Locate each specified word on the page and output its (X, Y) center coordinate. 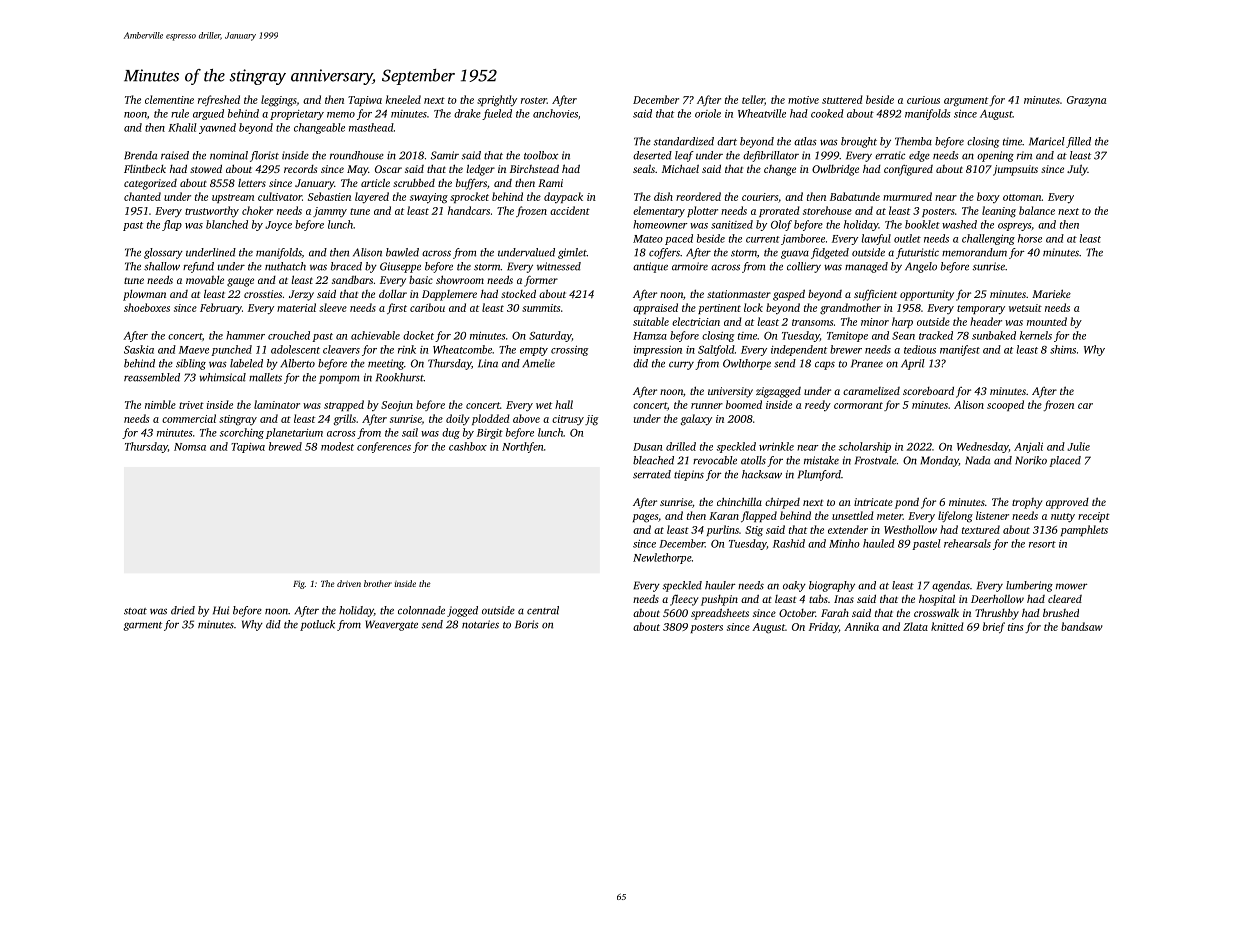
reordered (698, 196)
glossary (163, 253)
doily (458, 419)
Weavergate (391, 625)
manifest (960, 350)
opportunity (927, 295)
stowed (206, 168)
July (1077, 170)
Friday (824, 628)
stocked (518, 293)
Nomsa (190, 447)
